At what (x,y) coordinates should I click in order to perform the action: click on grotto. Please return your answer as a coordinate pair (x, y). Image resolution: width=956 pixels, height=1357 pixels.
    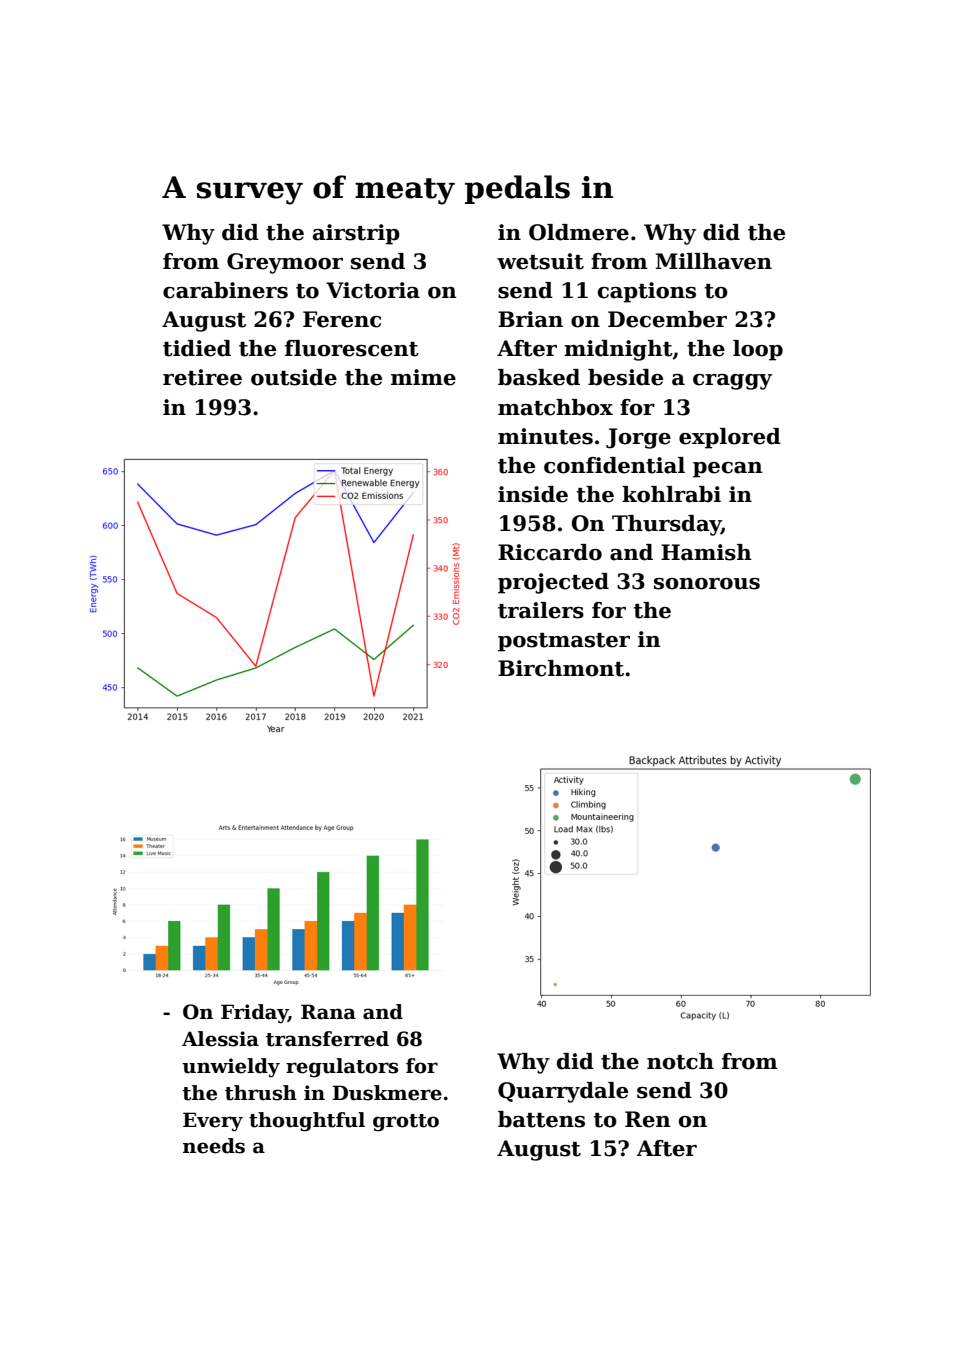
    Looking at the image, I should click on (406, 1123).
